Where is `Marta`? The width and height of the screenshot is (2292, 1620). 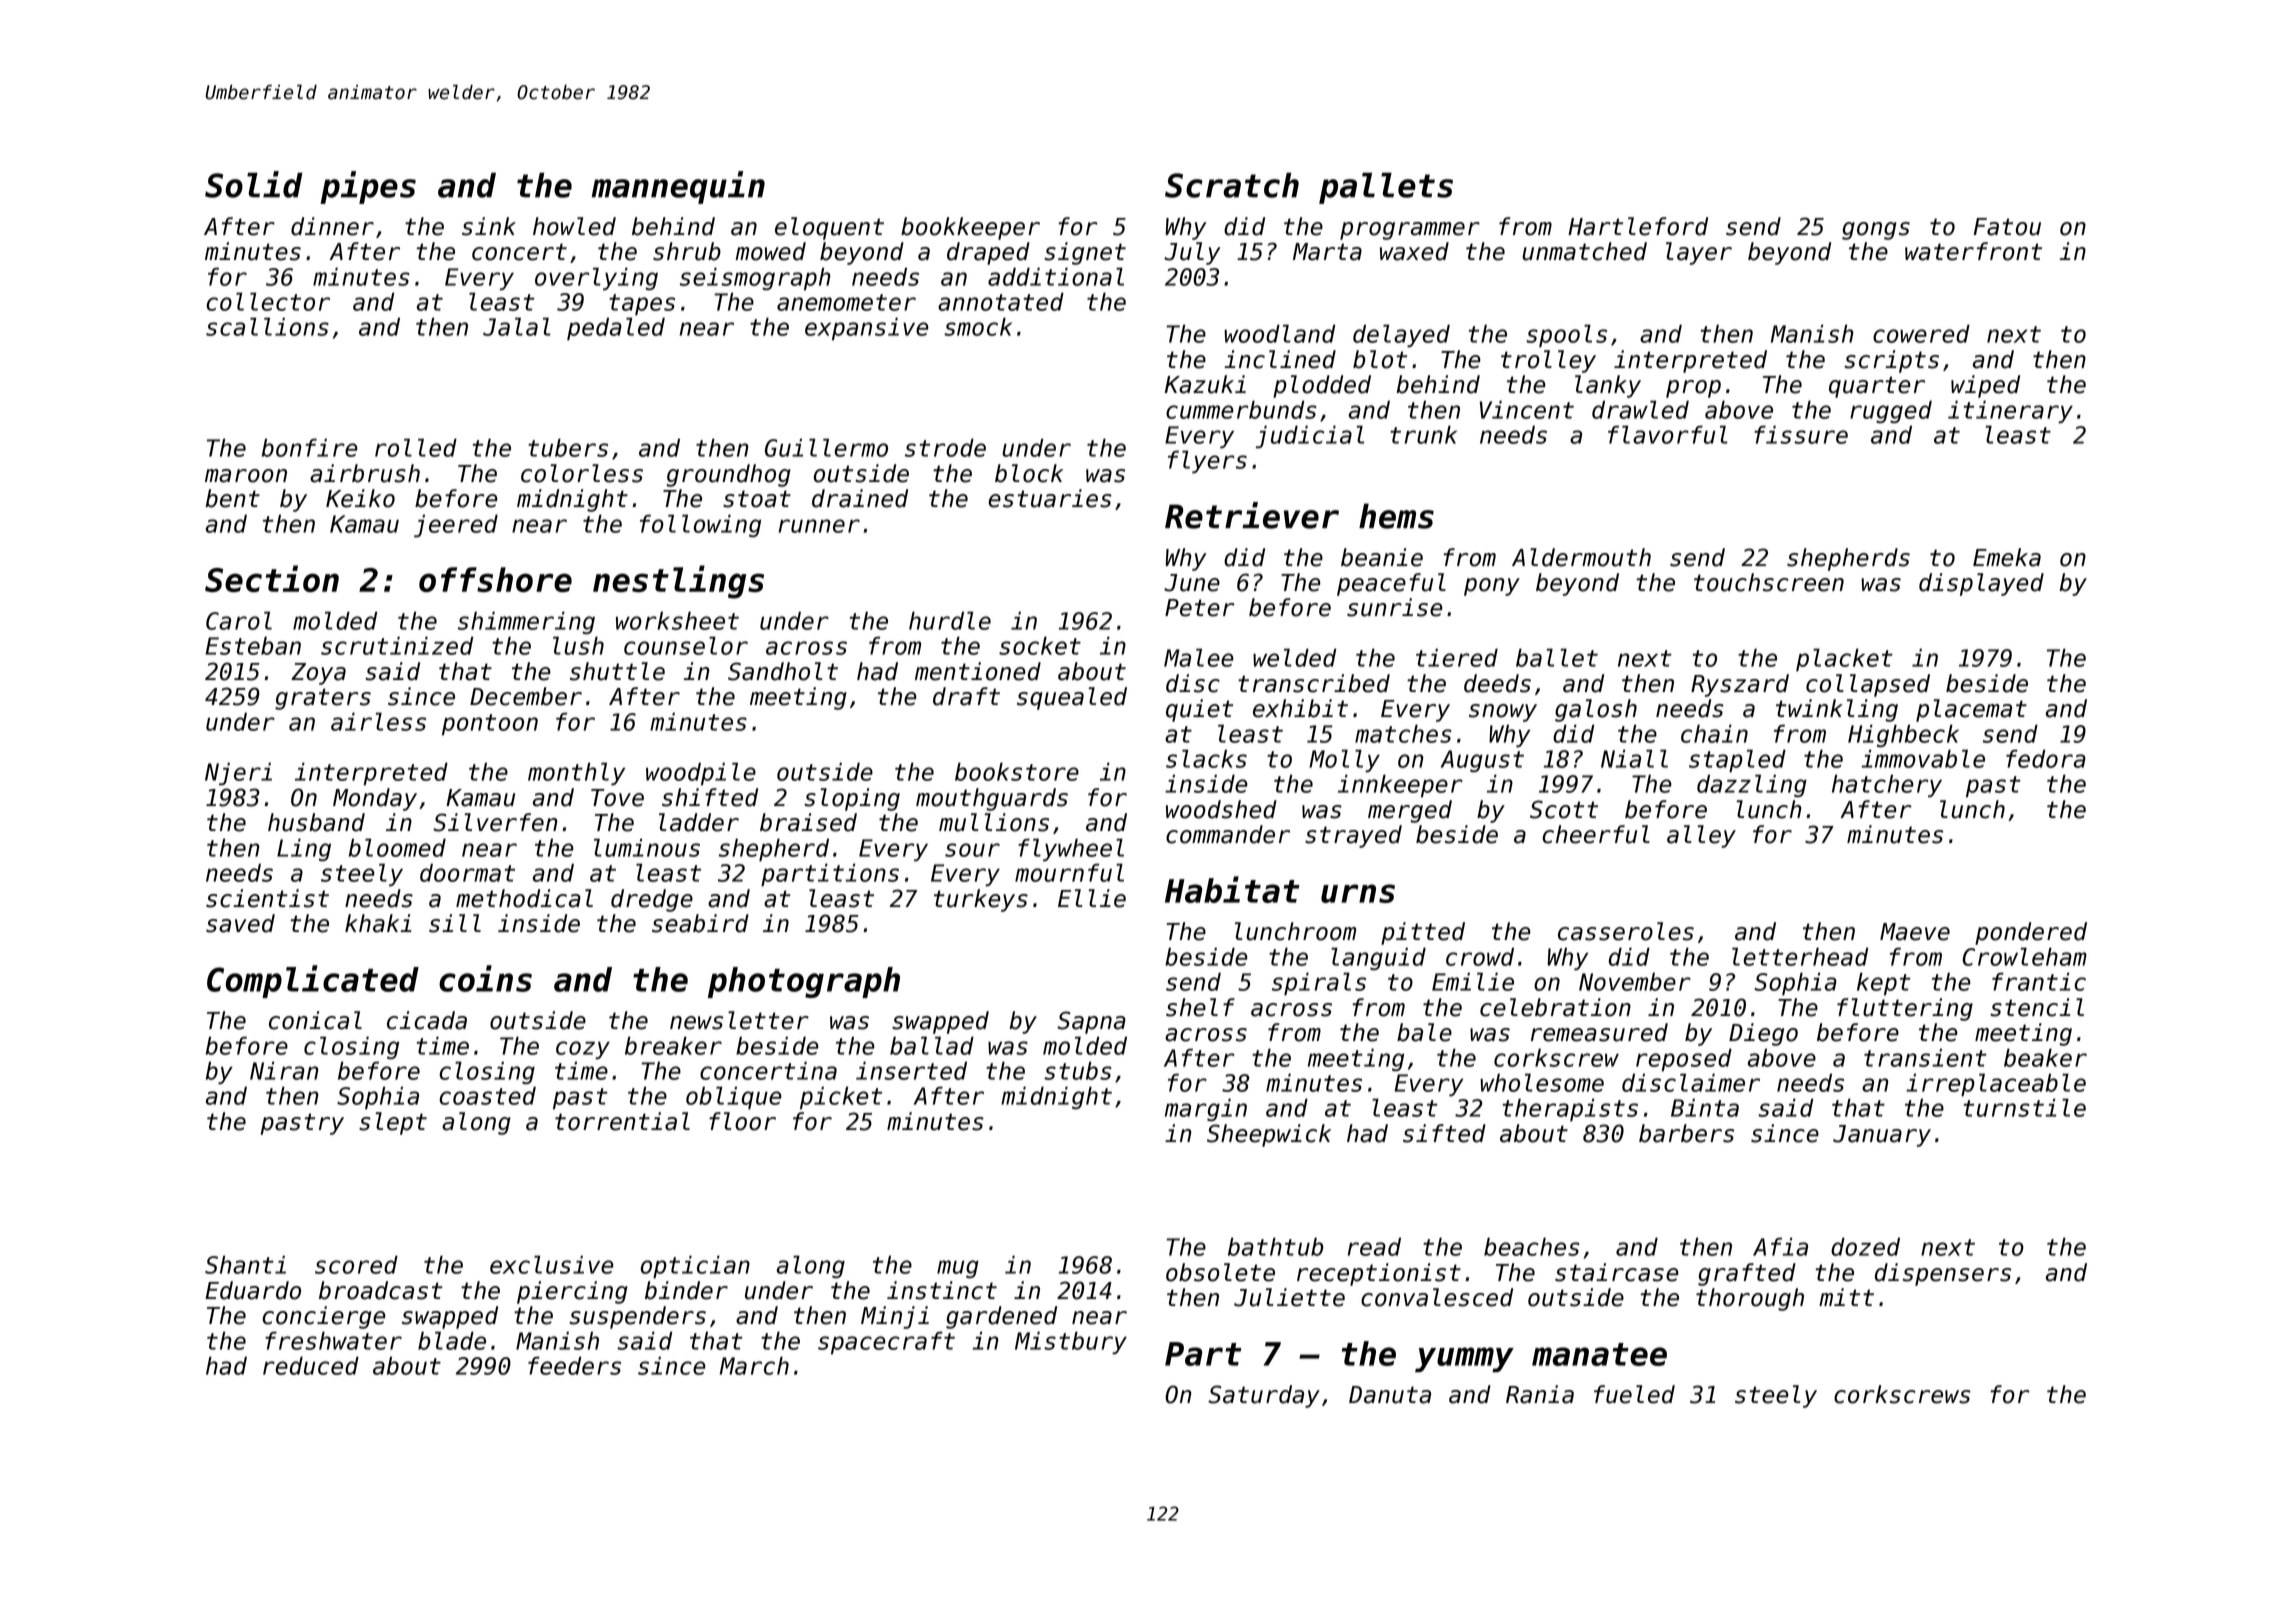
Marta is located at coordinates (1327, 252).
